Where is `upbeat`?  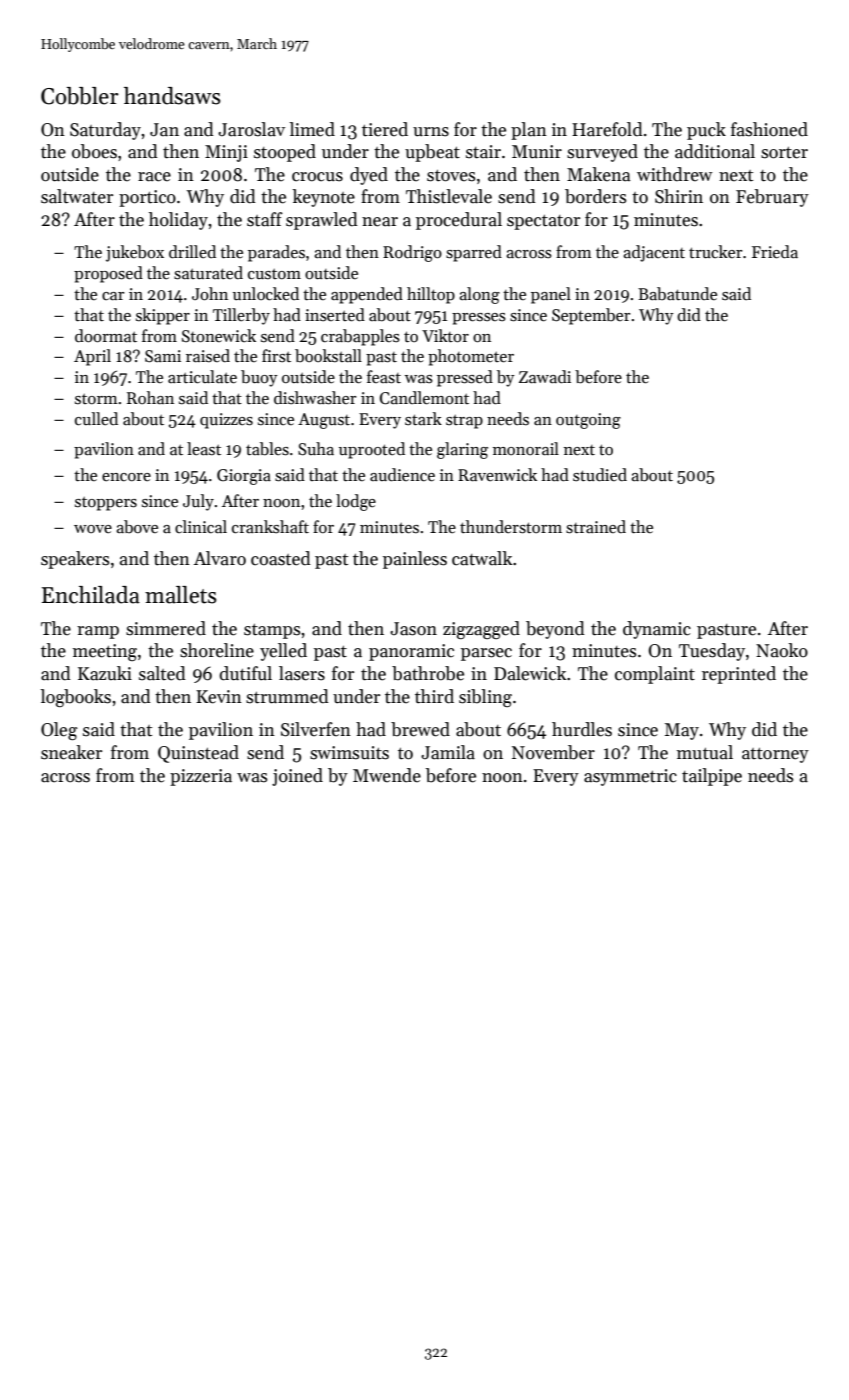
upbeat is located at coordinates (432, 153).
